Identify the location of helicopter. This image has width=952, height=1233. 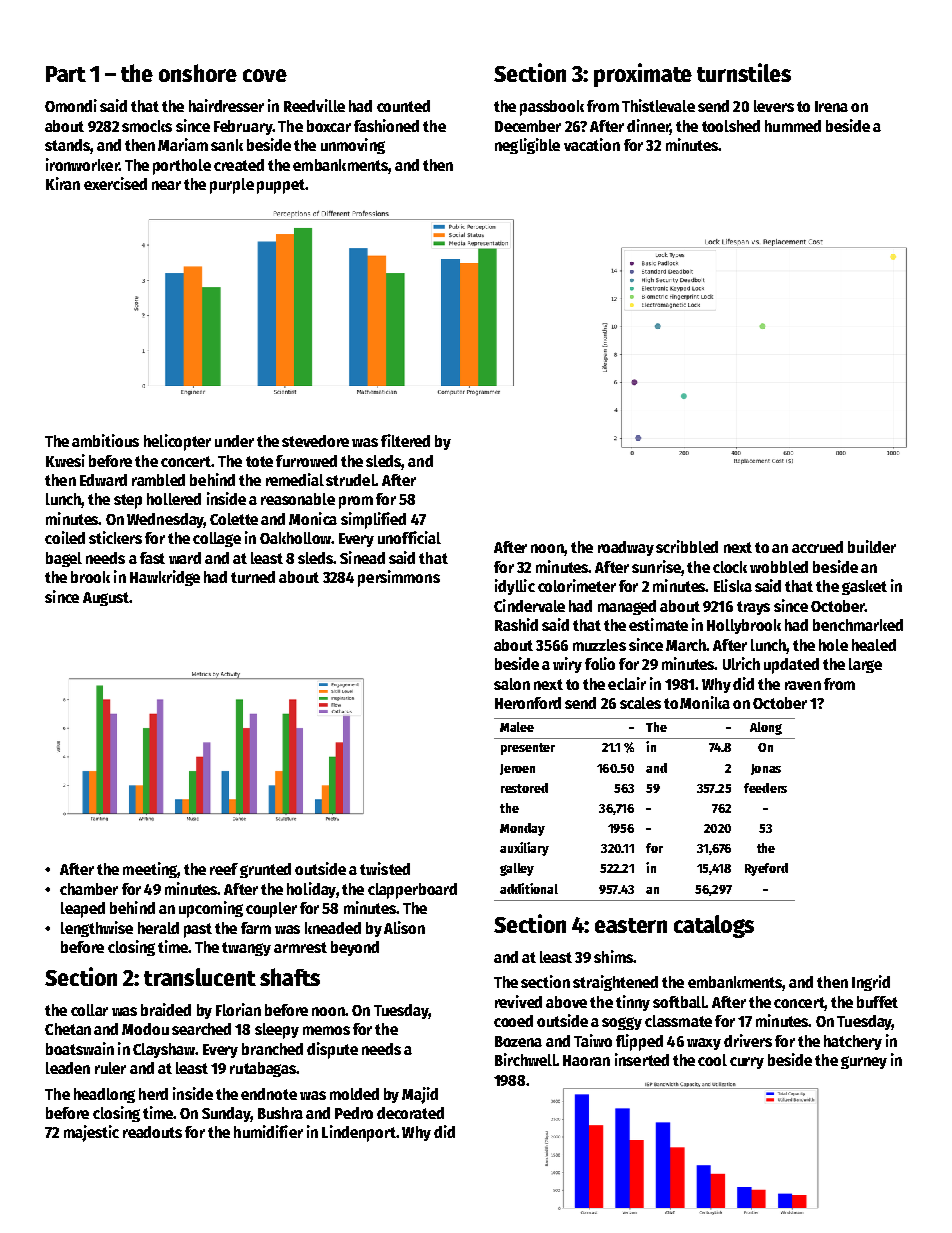
(177, 442).
